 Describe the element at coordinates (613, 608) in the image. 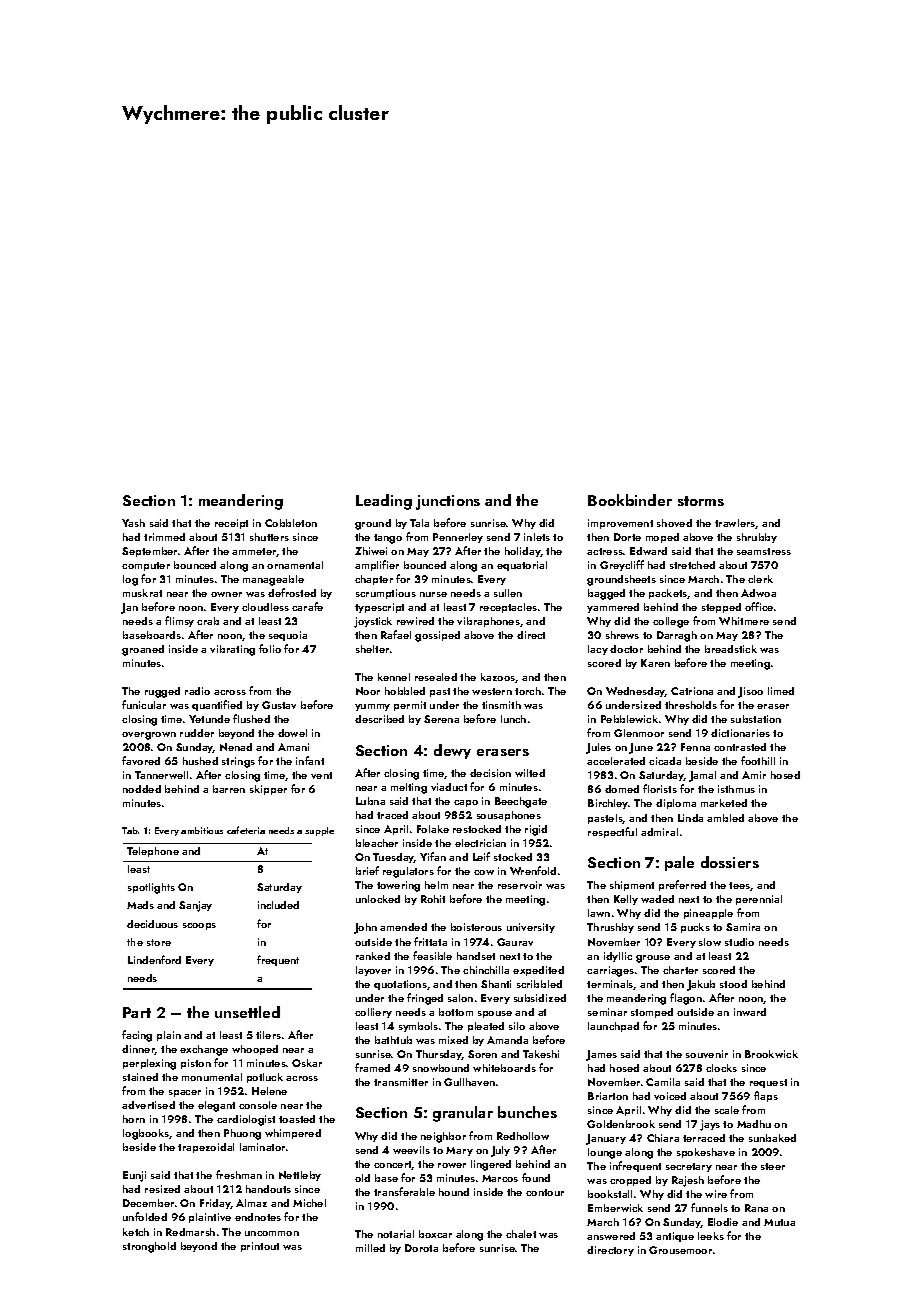

I see `yammered` at that location.
